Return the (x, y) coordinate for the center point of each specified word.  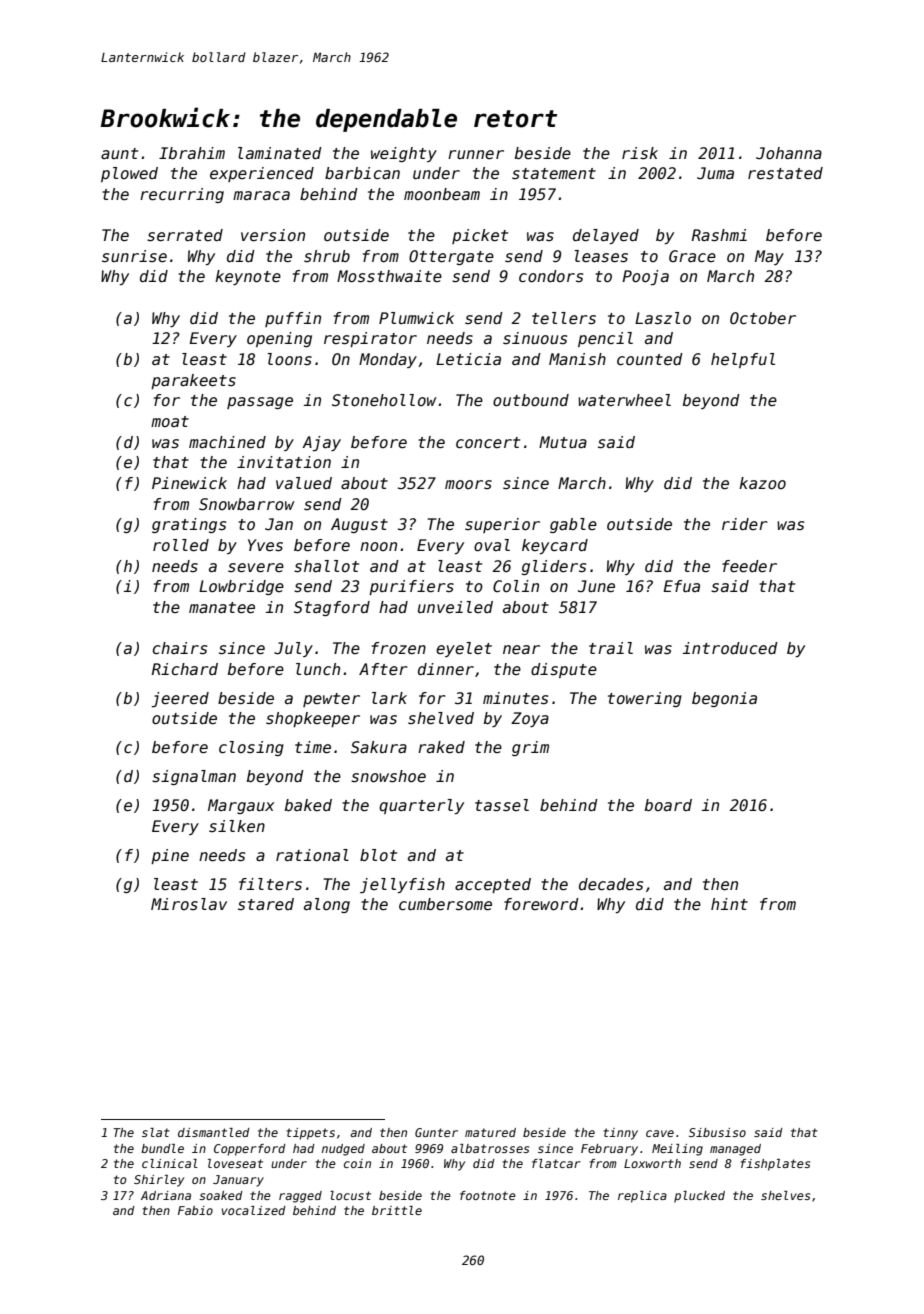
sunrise (134, 256)
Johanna (789, 153)
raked (441, 747)
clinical (170, 1163)
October (763, 318)
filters (270, 884)
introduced (730, 648)
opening (279, 339)
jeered (180, 699)
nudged (343, 1150)
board (668, 805)
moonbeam (442, 194)
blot (378, 855)
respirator (370, 339)
